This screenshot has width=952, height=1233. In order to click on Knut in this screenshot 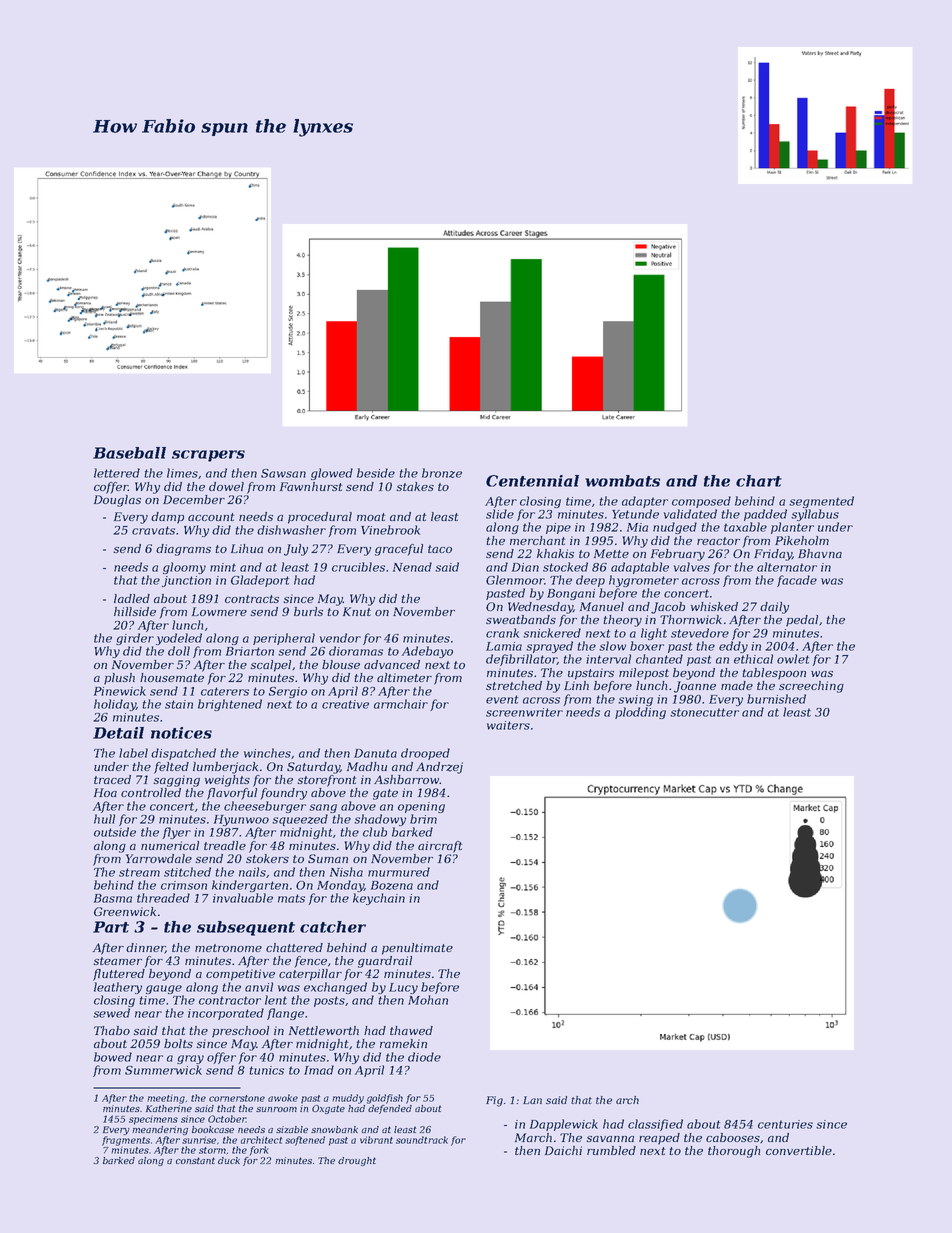, I will do `click(357, 611)`.
